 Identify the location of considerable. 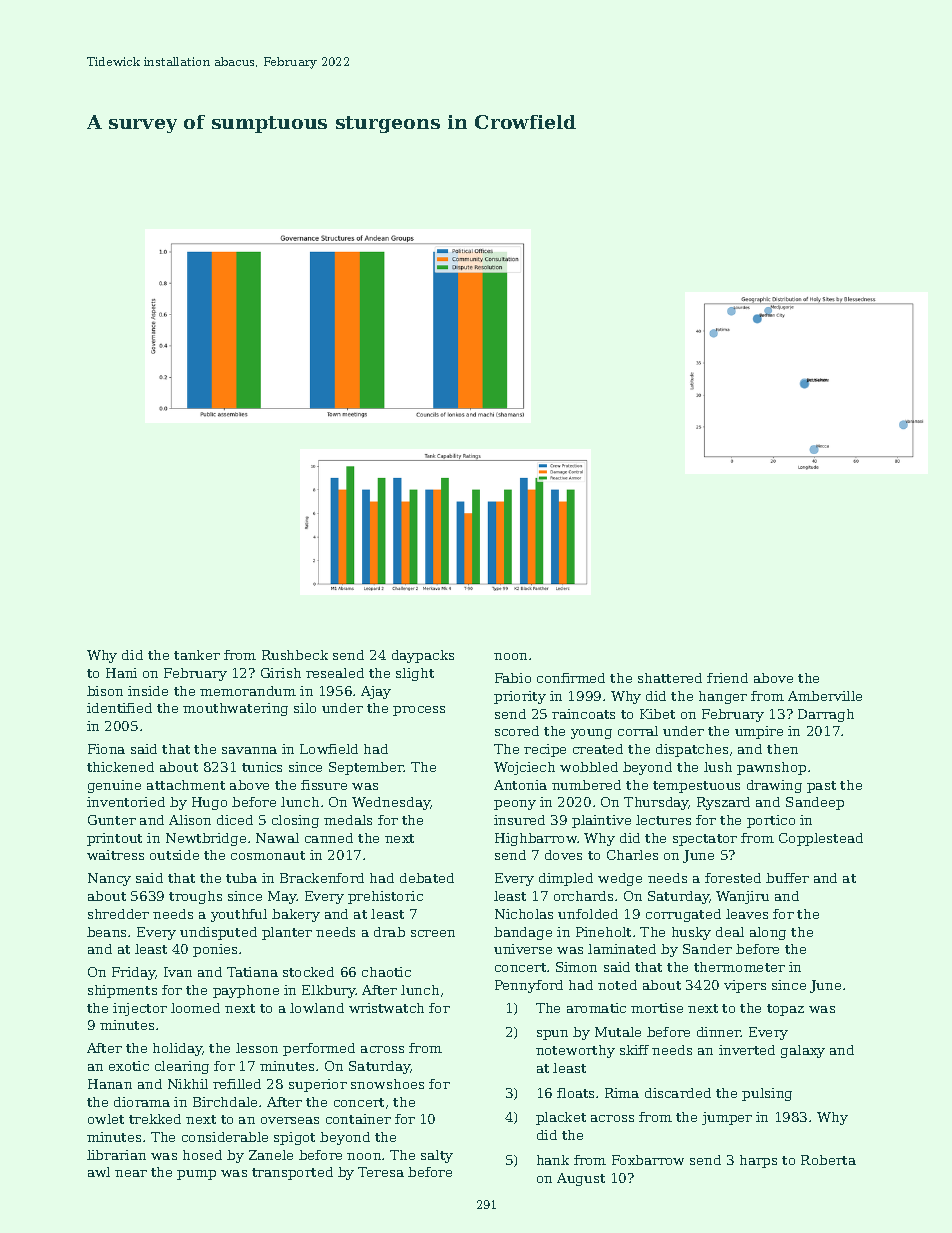
(225, 1137).
